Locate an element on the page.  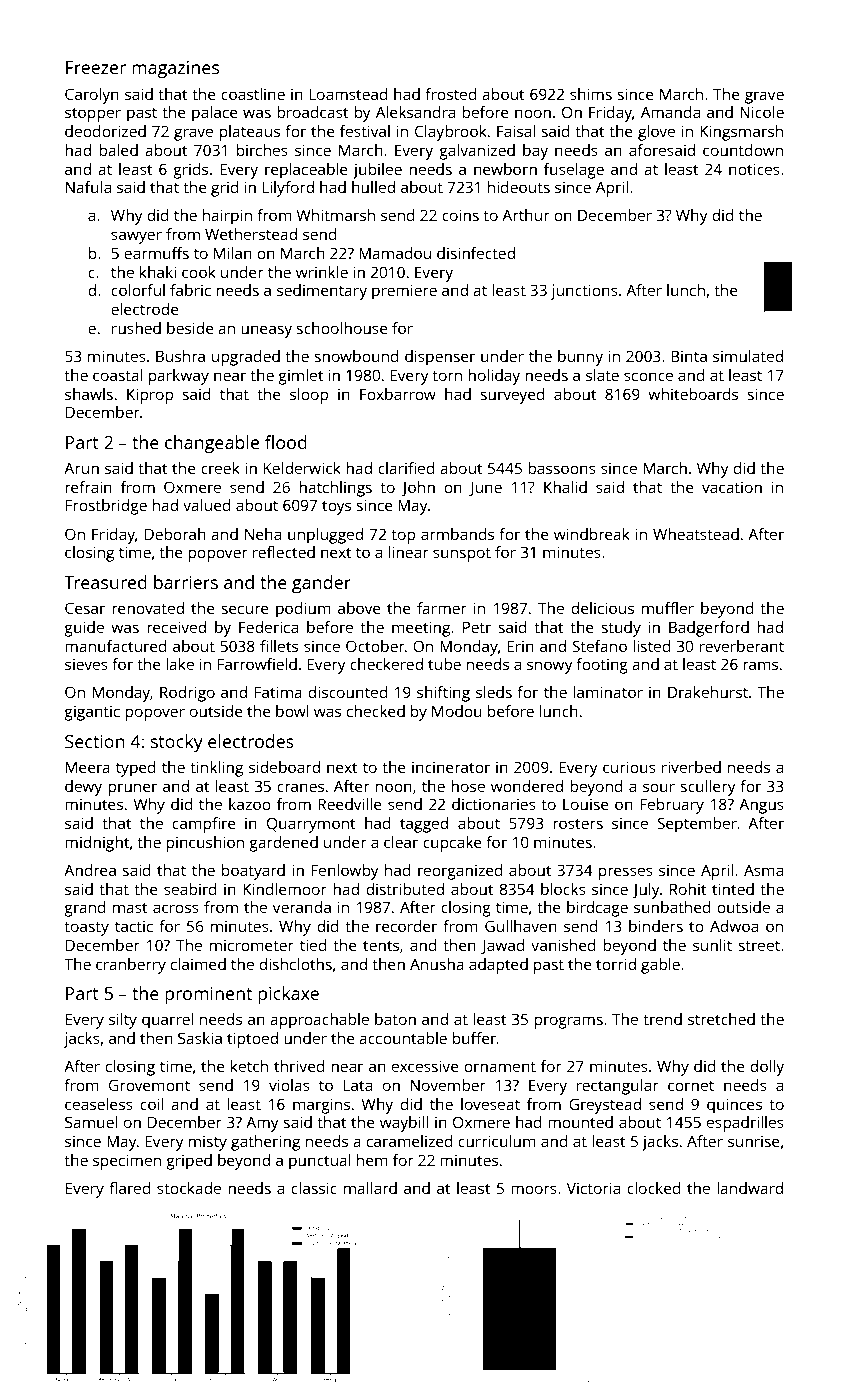
curriculum is located at coordinates (497, 1141).
